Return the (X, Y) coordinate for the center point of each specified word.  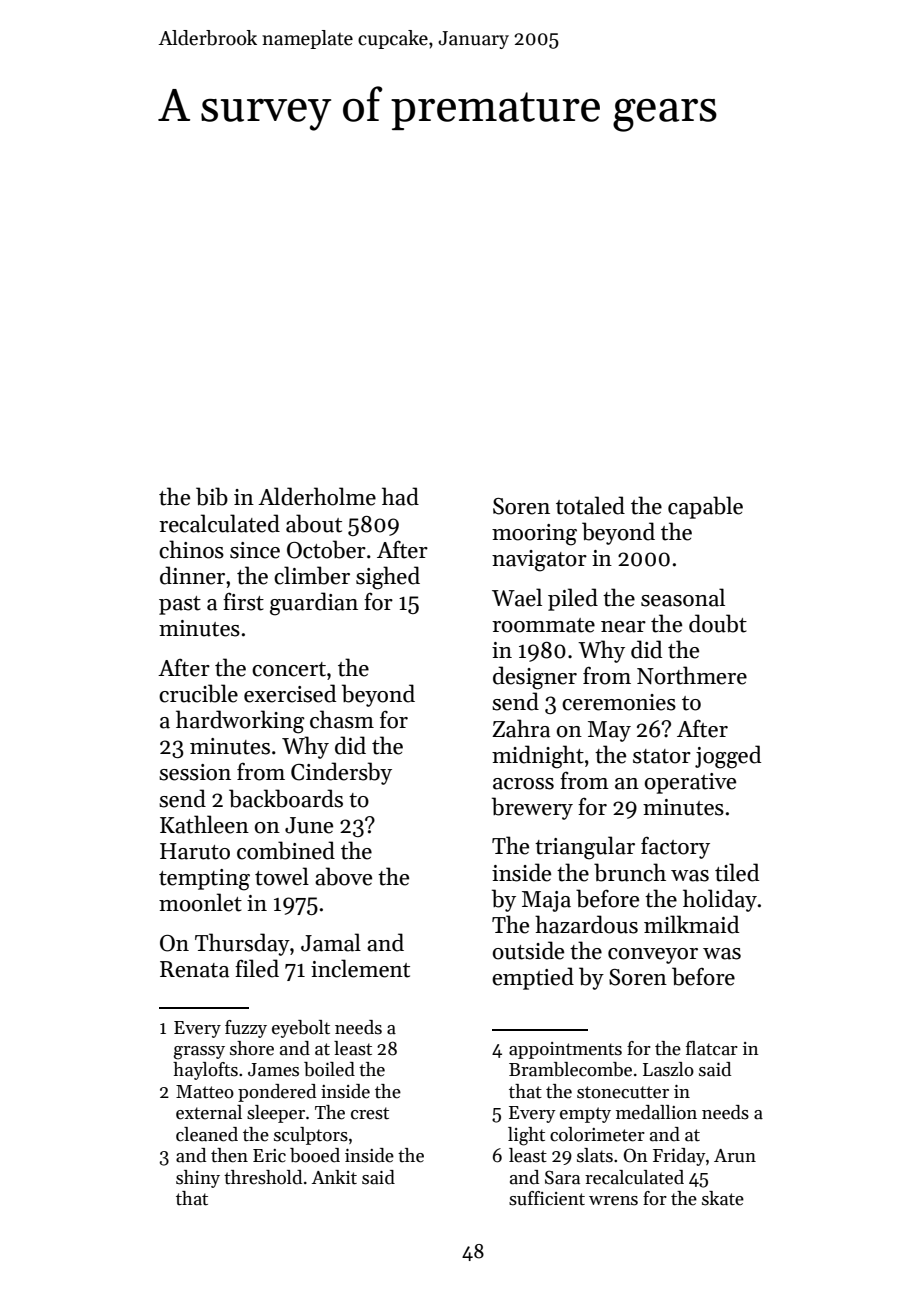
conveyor (653, 956)
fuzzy (246, 1029)
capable (705, 507)
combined (286, 850)
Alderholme (317, 496)
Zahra (521, 728)
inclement (360, 968)
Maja (546, 901)
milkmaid (691, 924)
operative (690, 783)
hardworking (240, 722)
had (400, 496)
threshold (263, 1177)
